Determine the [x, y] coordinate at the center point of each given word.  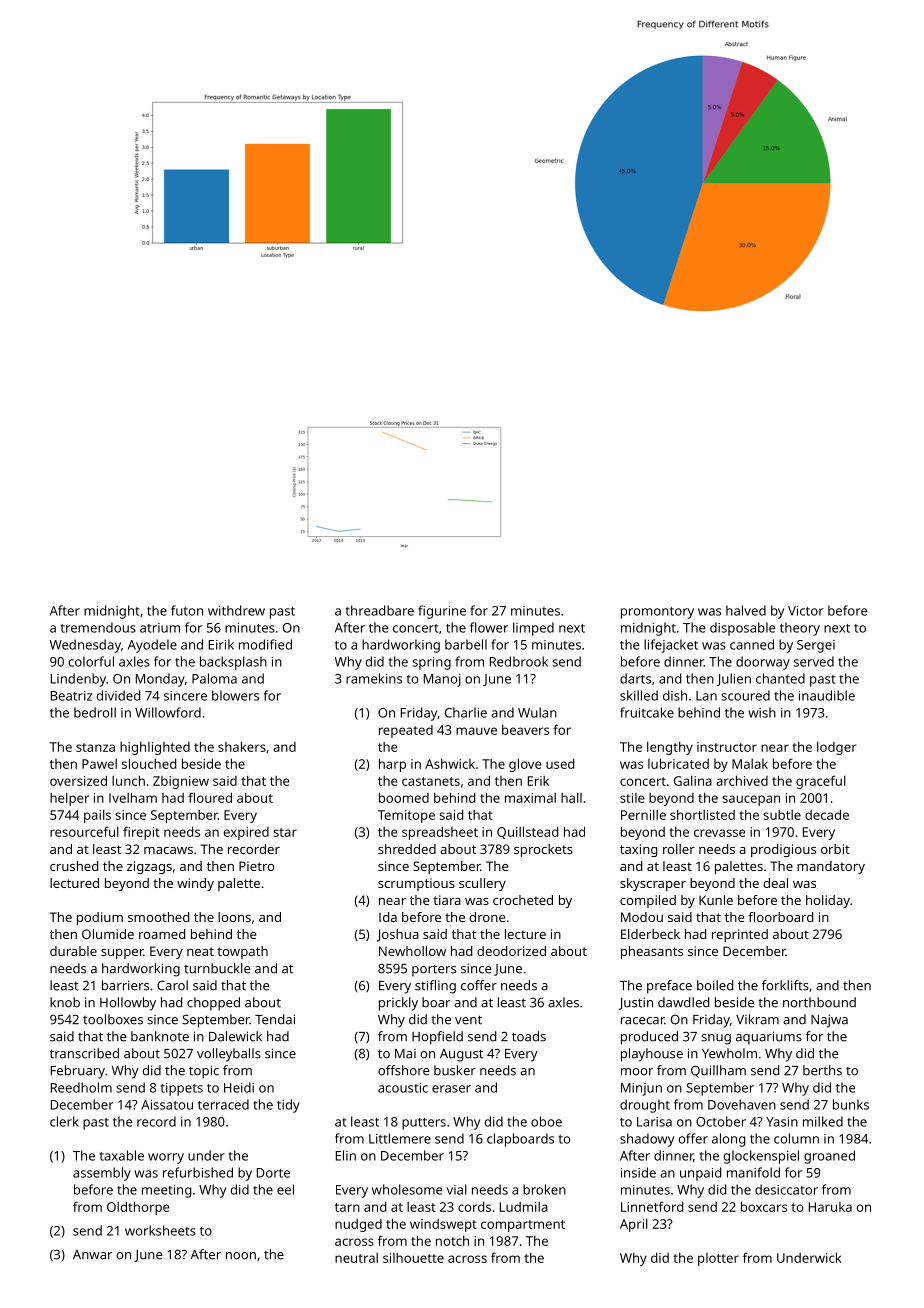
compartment [523, 1226]
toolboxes [113, 1019]
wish [762, 712]
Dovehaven [742, 1104]
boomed [404, 797]
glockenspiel [761, 1157]
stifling [435, 987]
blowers [235, 695]
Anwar [92, 1255]
